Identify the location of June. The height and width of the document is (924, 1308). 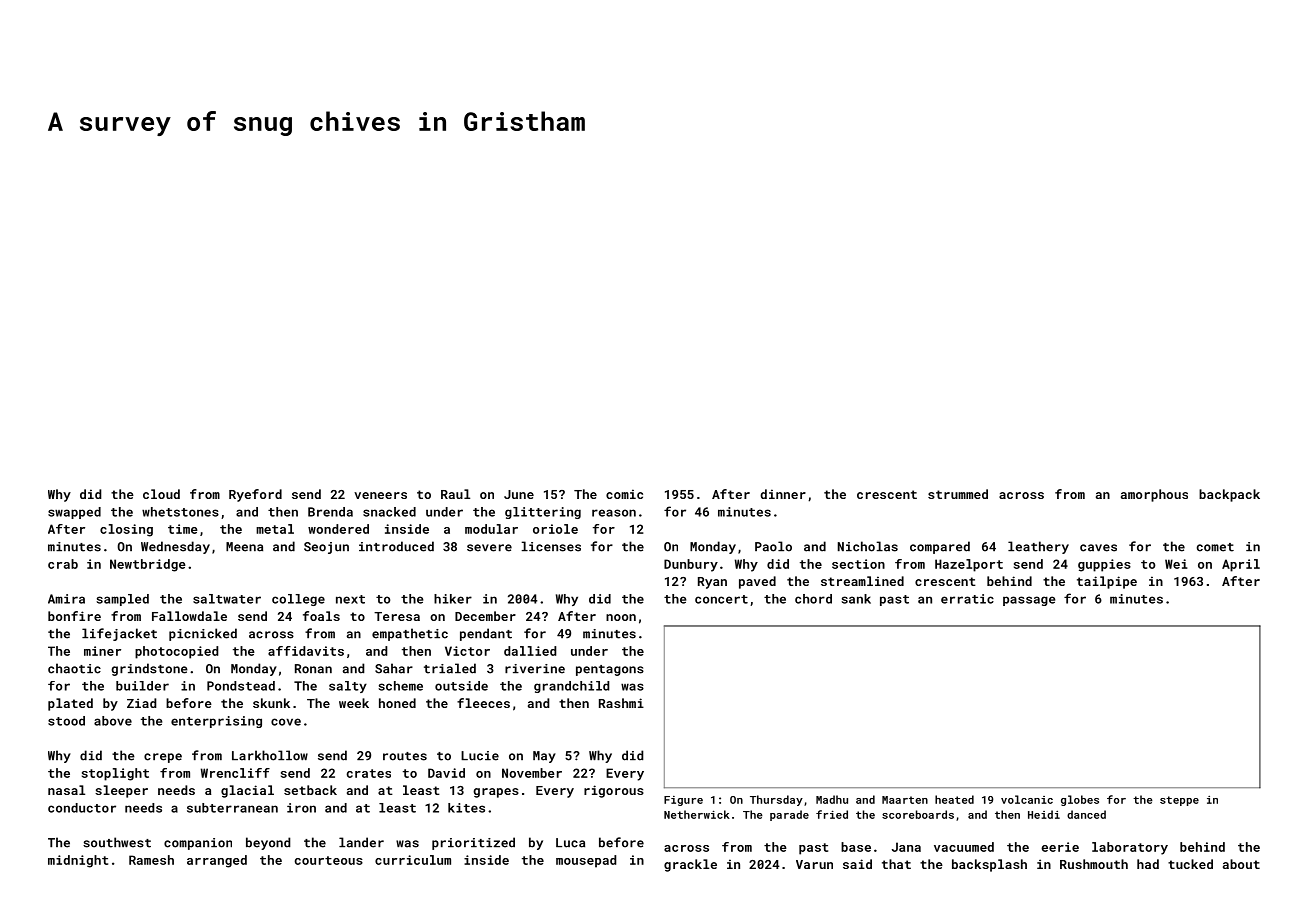
(519, 494).
